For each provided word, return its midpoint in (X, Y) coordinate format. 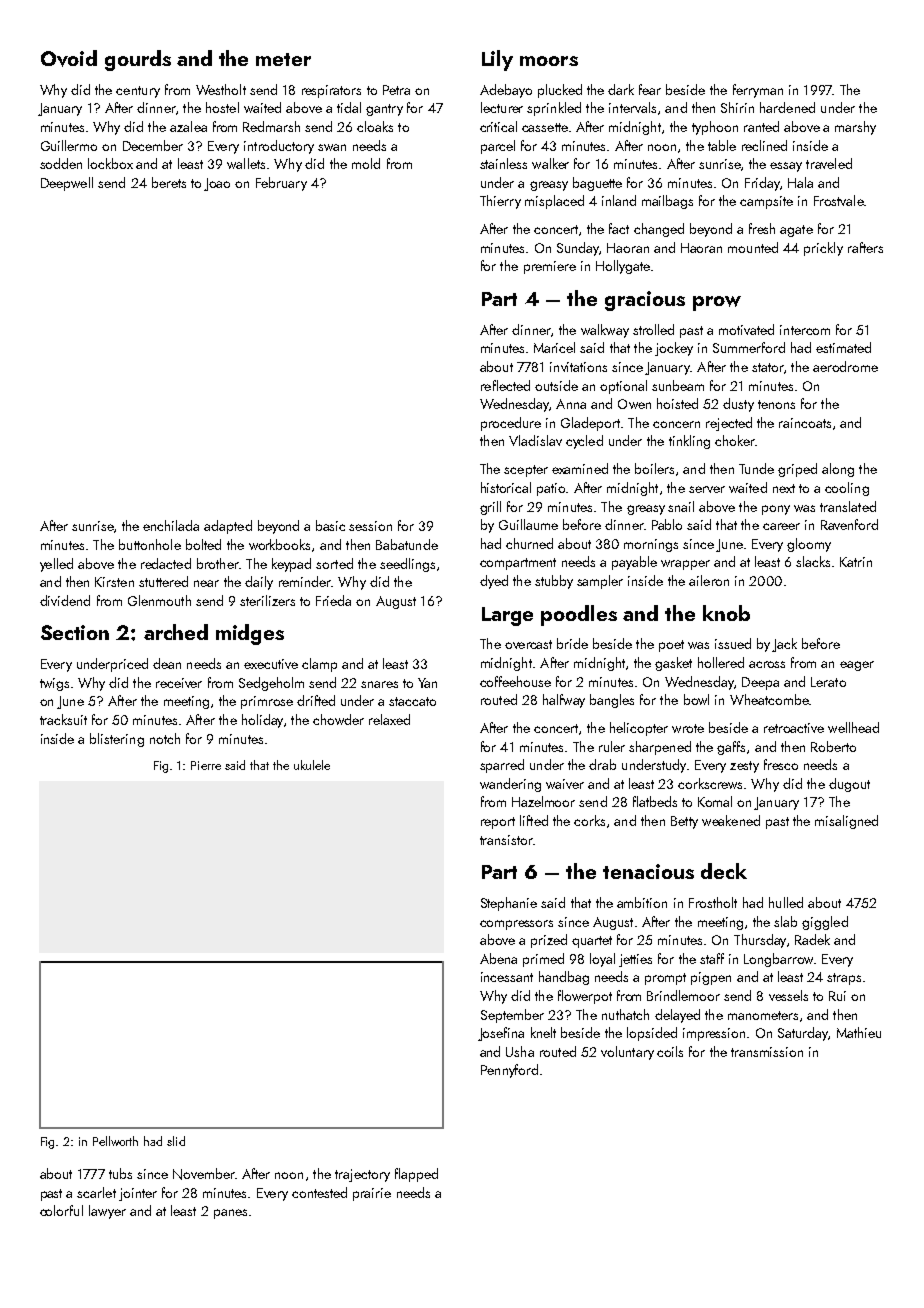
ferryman (758, 91)
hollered (721, 662)
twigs (54, 684)
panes (230, 1214)
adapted (228, 527)
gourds (138, 60)
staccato (412, 701)
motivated (746, 329)
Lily (497, 60)
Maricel (554, 347)
